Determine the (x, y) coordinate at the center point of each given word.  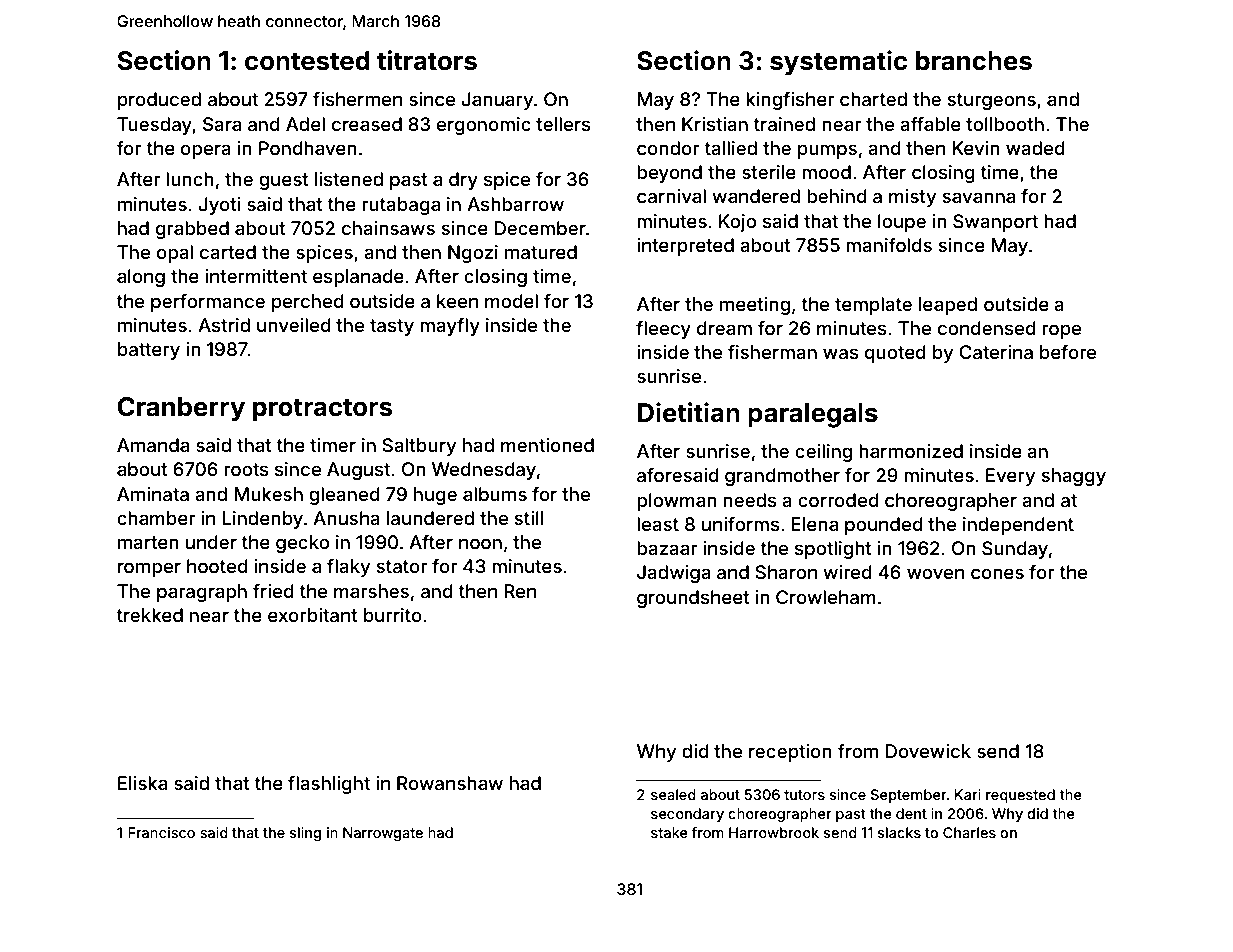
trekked (150, 615)
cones (997, 573)
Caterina (996, 352)
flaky (348, 568)
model (511, 301)
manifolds (889, 245)
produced (159, 101)
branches (974, 61)
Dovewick (928, 751)
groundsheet (693, 599)
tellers (563, 124)
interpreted (685, 247)
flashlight (329, 785)
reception (790, 753)
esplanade (358, 278)
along (141, 278)
